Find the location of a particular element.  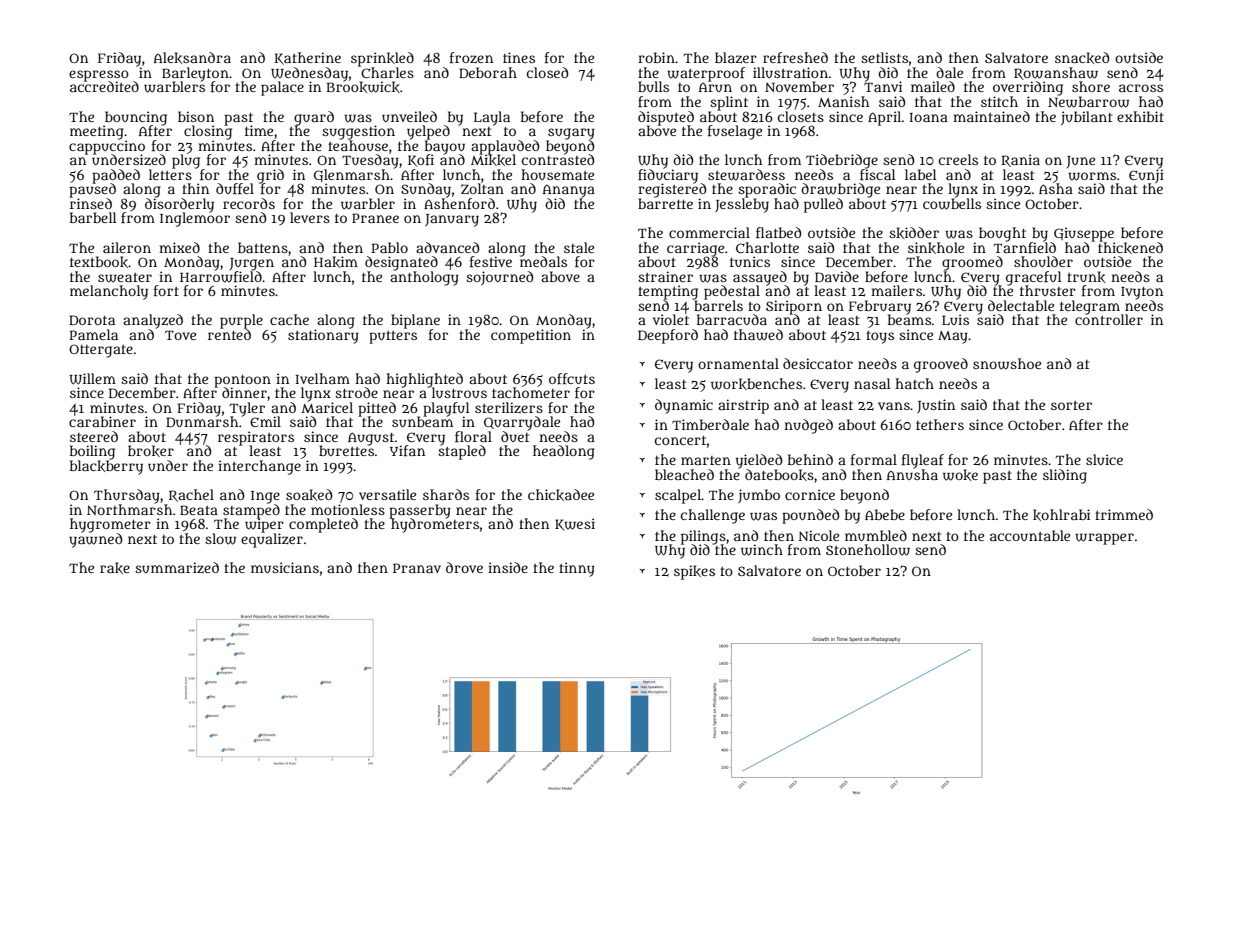

yawned is located at coordinates (95, 540).
